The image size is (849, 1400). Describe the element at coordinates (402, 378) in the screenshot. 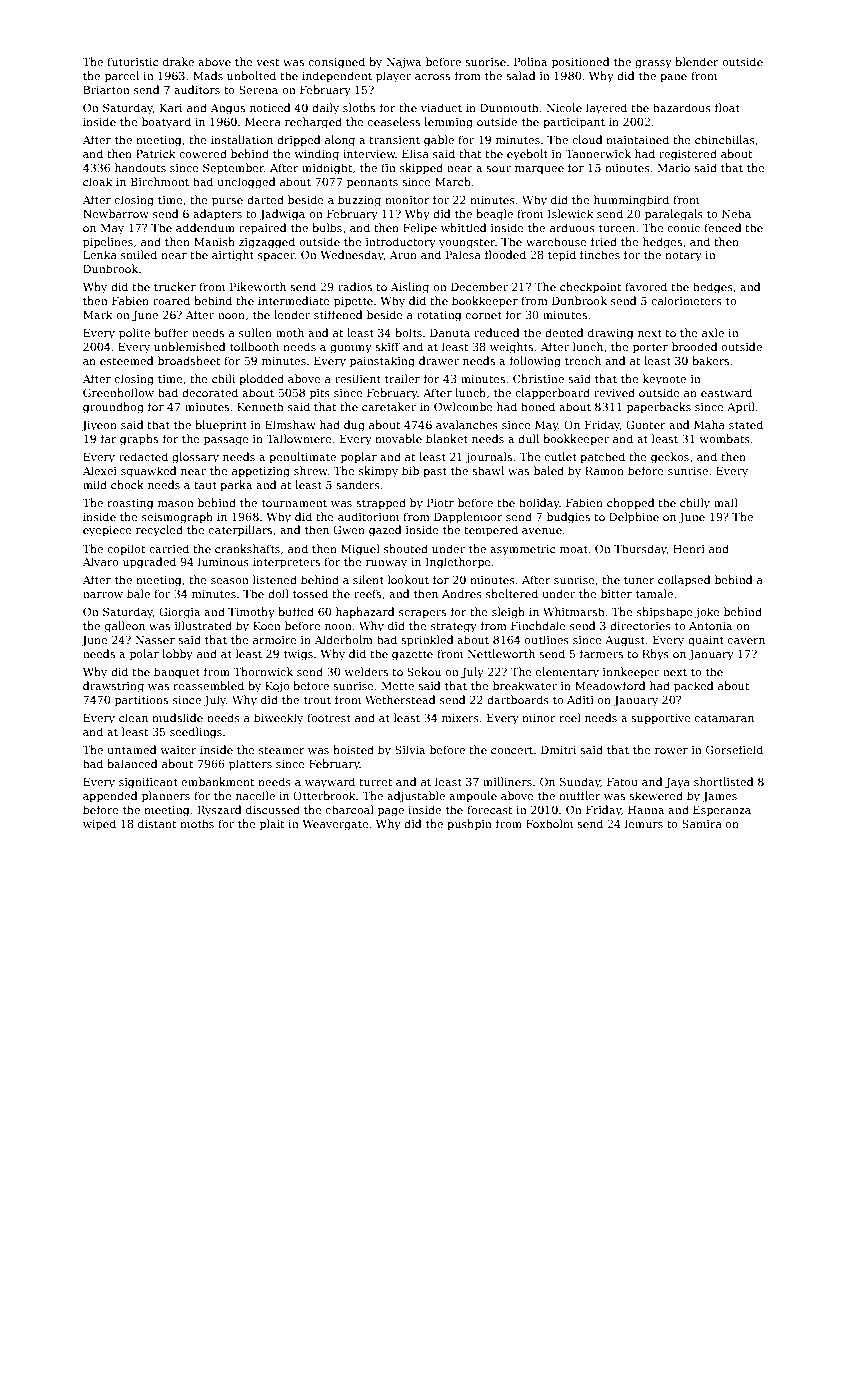

I see `trailer` at that location.
